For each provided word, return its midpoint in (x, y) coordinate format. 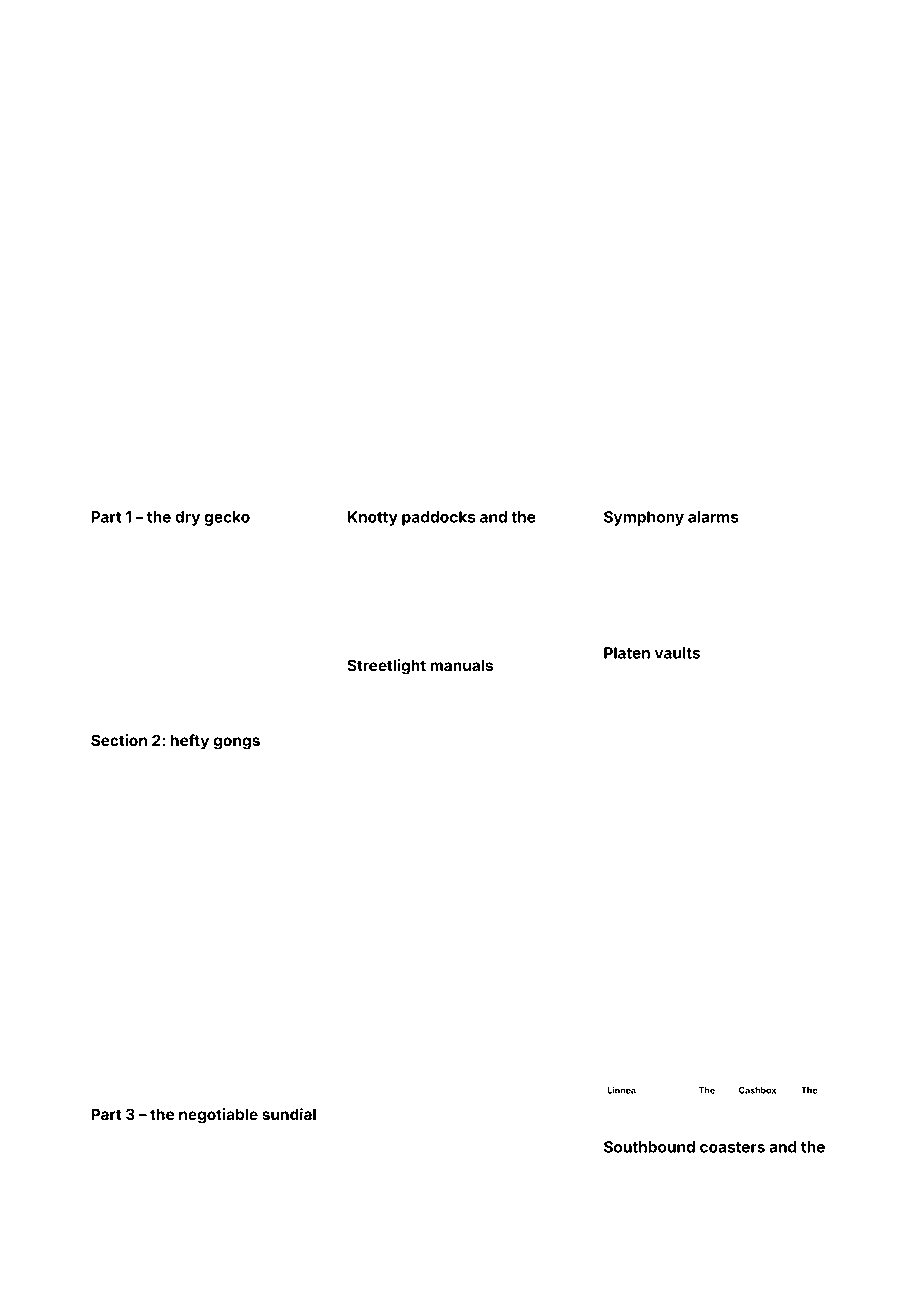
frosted (153, 1005)
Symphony (644, 518)
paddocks (439, 518)
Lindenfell (524, 723)
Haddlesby (252, 538)
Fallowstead (658, 930)
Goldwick (231, 1172)
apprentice (256, 682)
